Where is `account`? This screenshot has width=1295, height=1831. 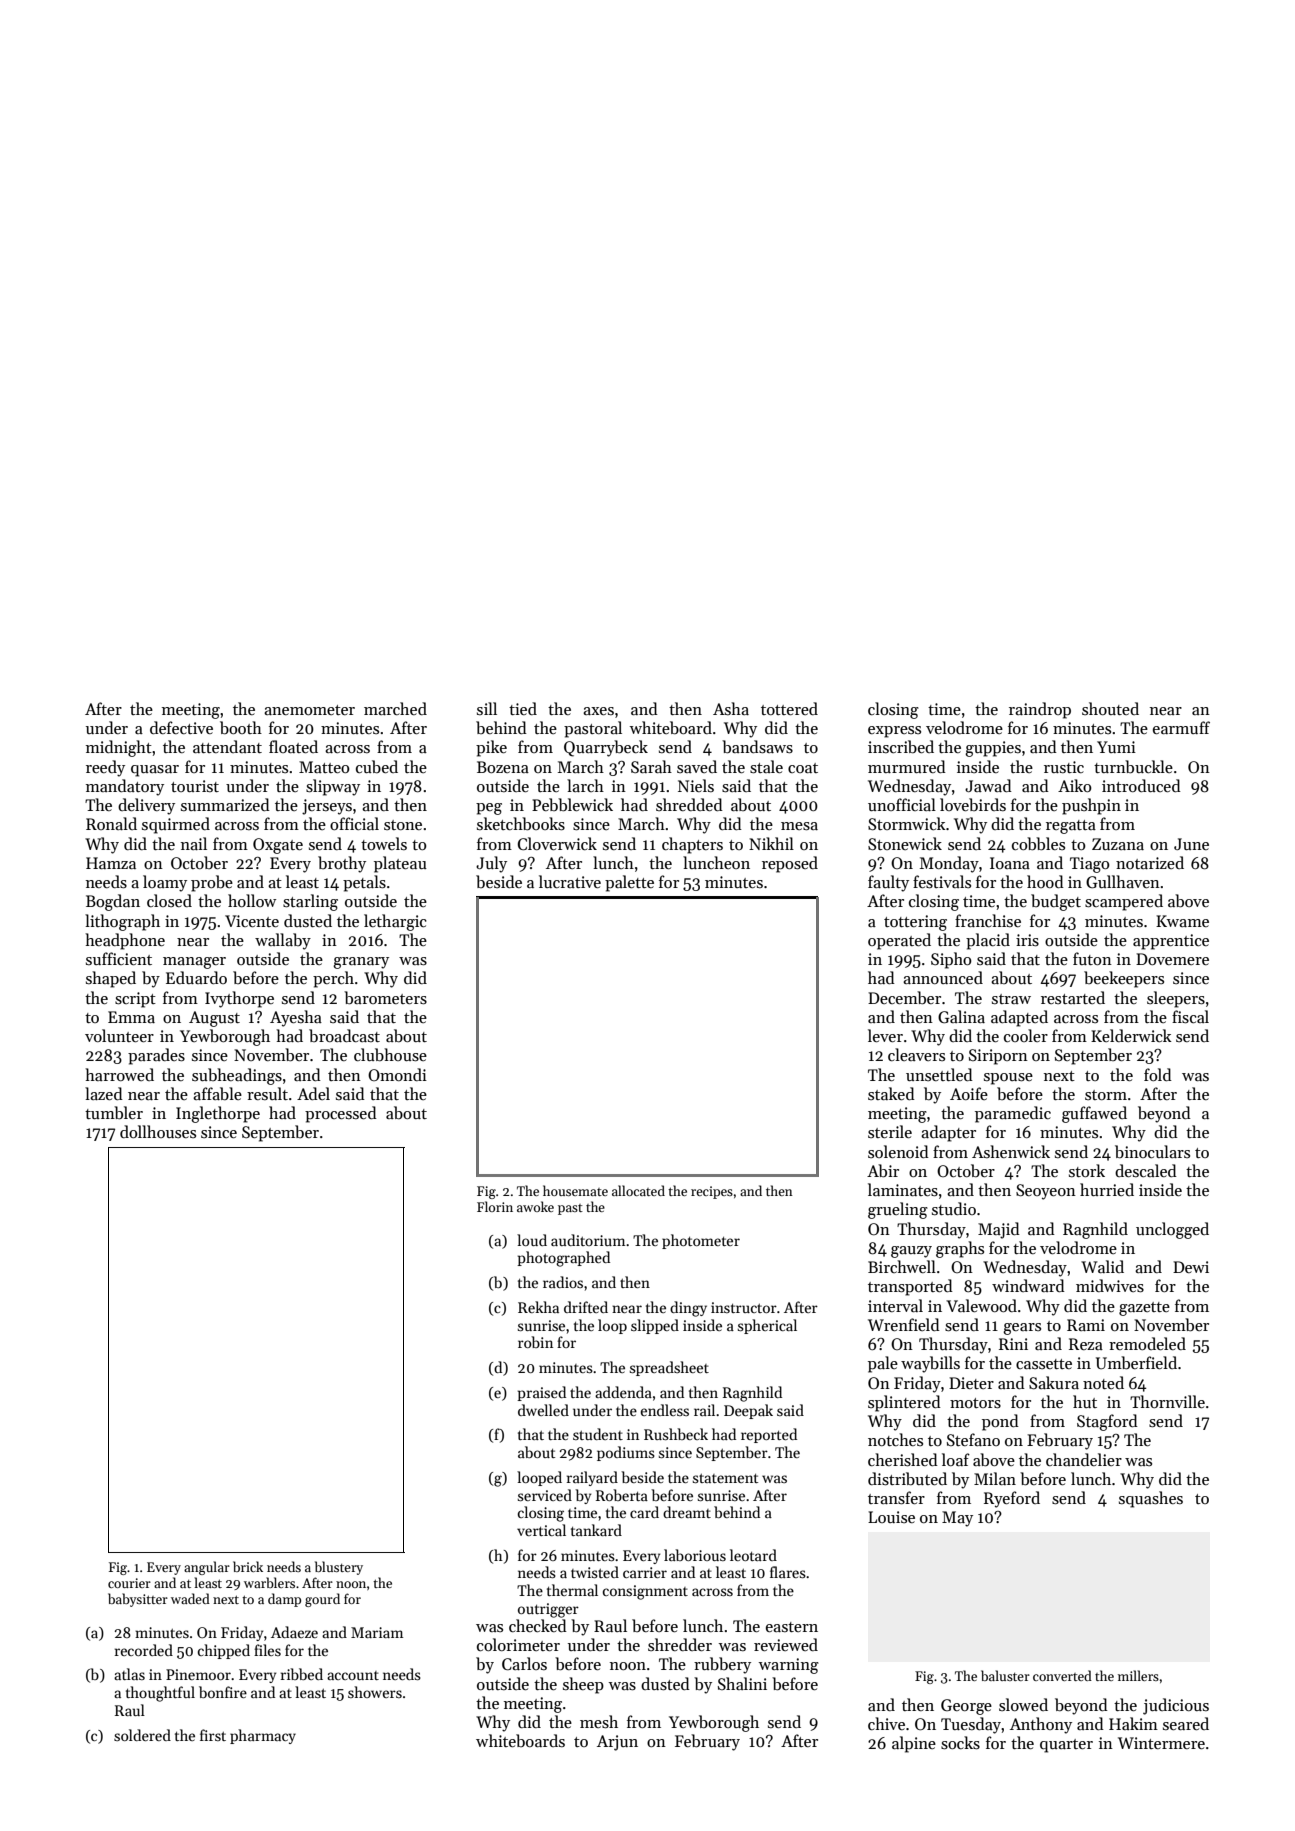 account is located at coordinates (353, 1675).
